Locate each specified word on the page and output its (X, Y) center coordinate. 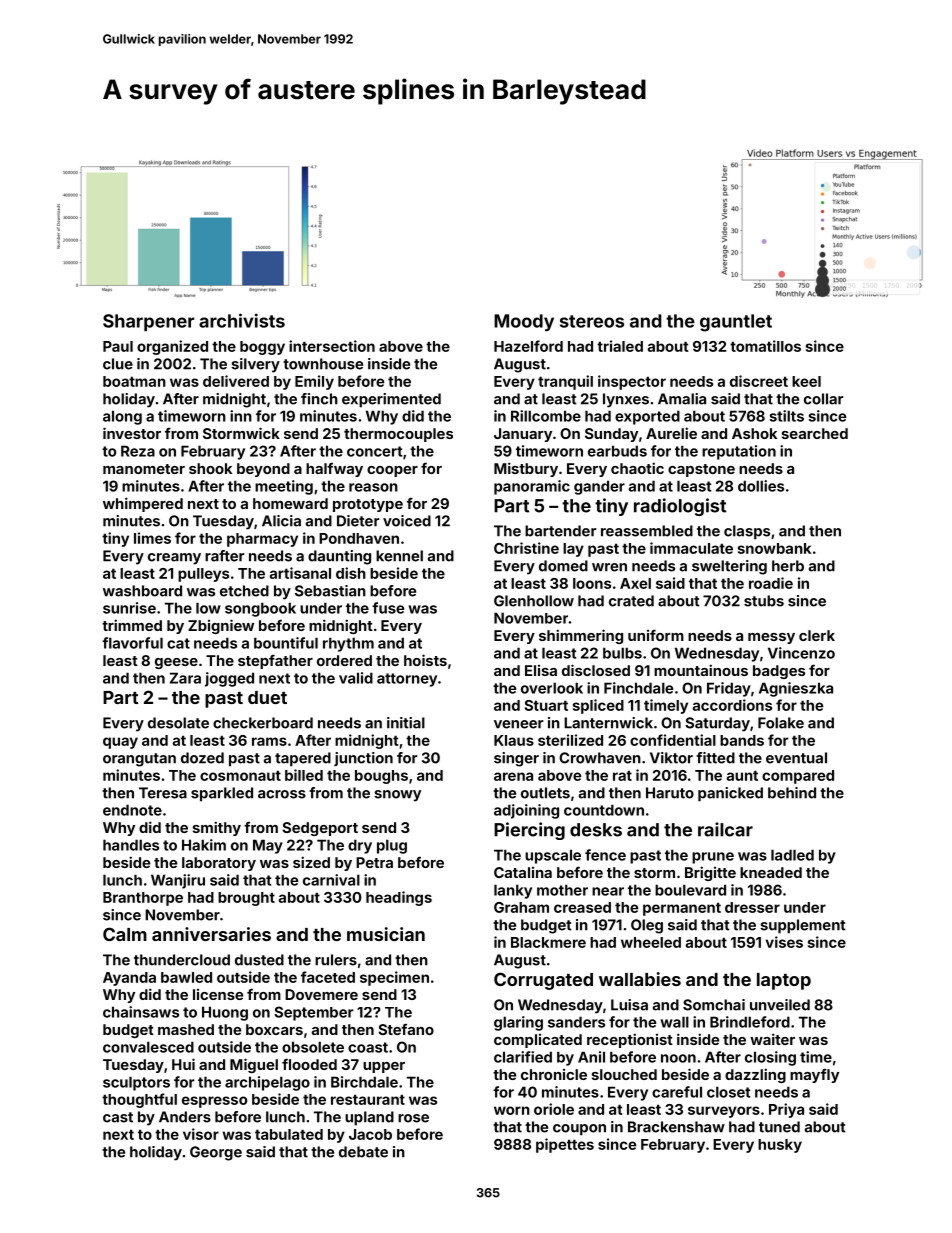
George (216, 1153)
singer (516, 759)
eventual (796, 758)
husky (780, 1146)
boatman (134, 381)
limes (152, 538)
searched (815, 433)
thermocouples (398, 435)
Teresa (163, 793)
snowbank (774, 548)
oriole (554, 1109)
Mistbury (526, 469)
